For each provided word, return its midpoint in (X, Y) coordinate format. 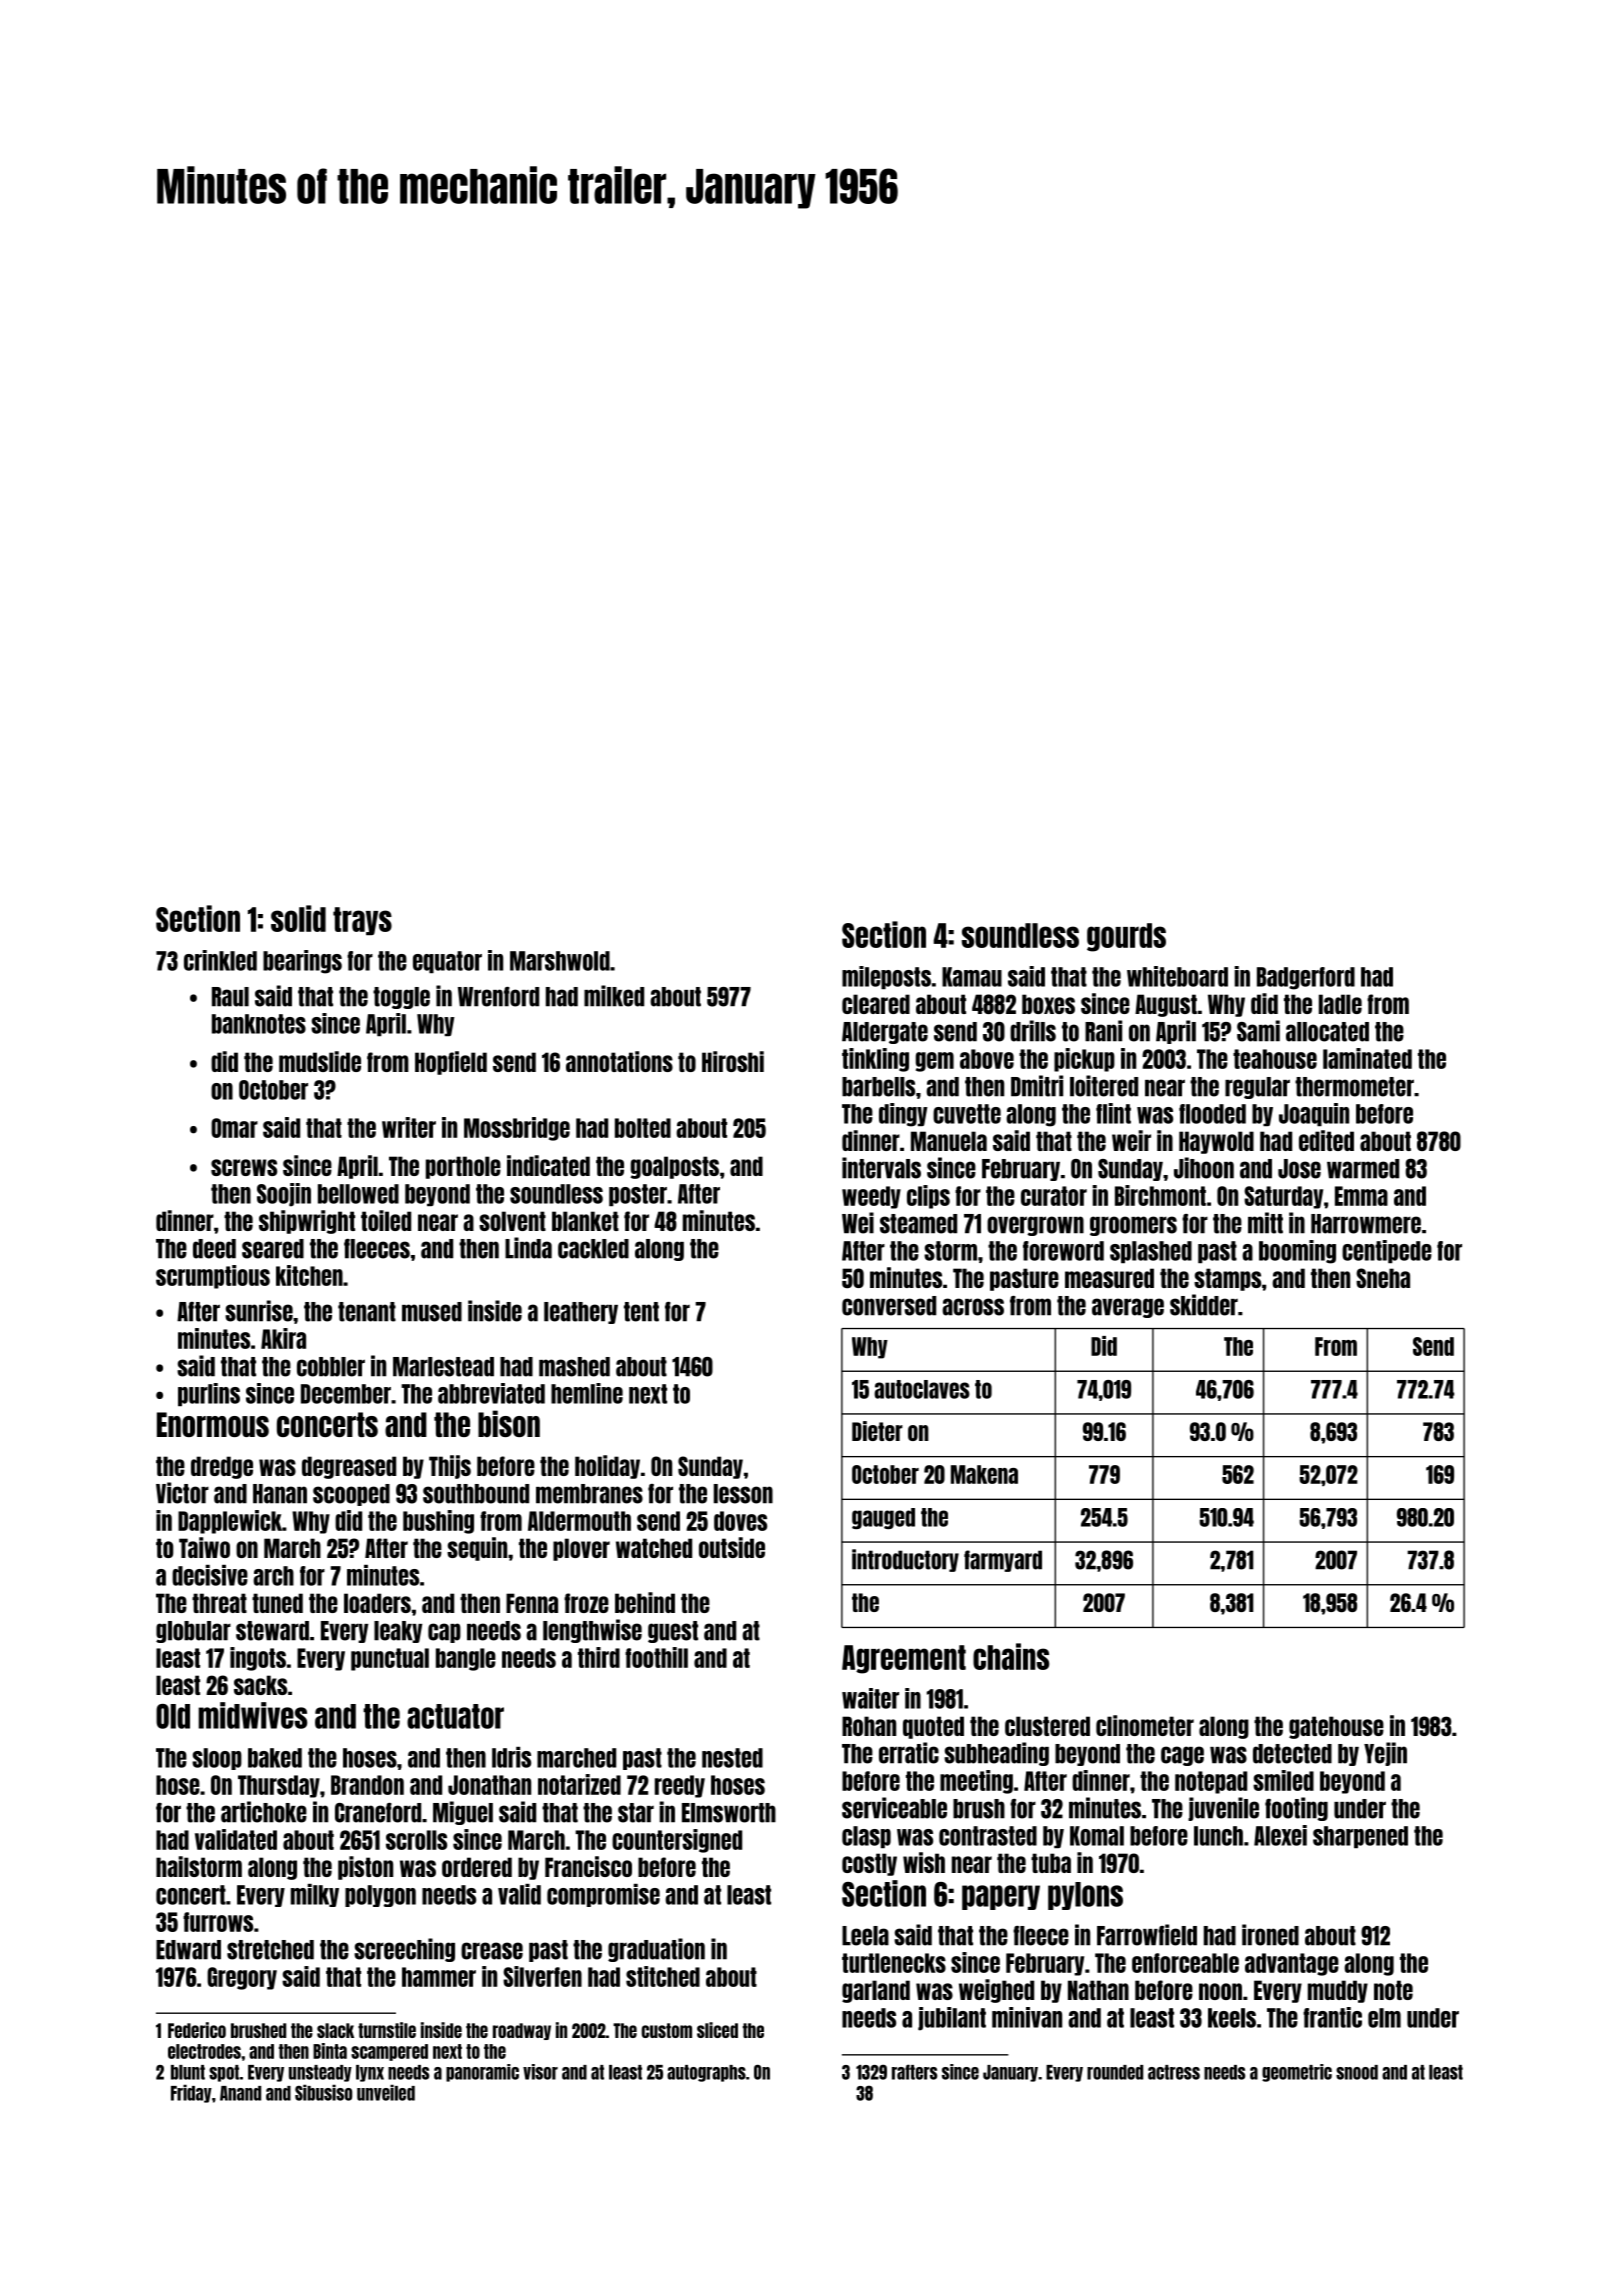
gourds (1126, 937)
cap (444, 1633)
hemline (587, 1393)
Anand (240, 2093)
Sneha (1383, 1278)
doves (740, 1521)
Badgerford (1306, 978)
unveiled (386, 2092)
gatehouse (1336, 1727)
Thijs (450, 1467)
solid (298, 918)
